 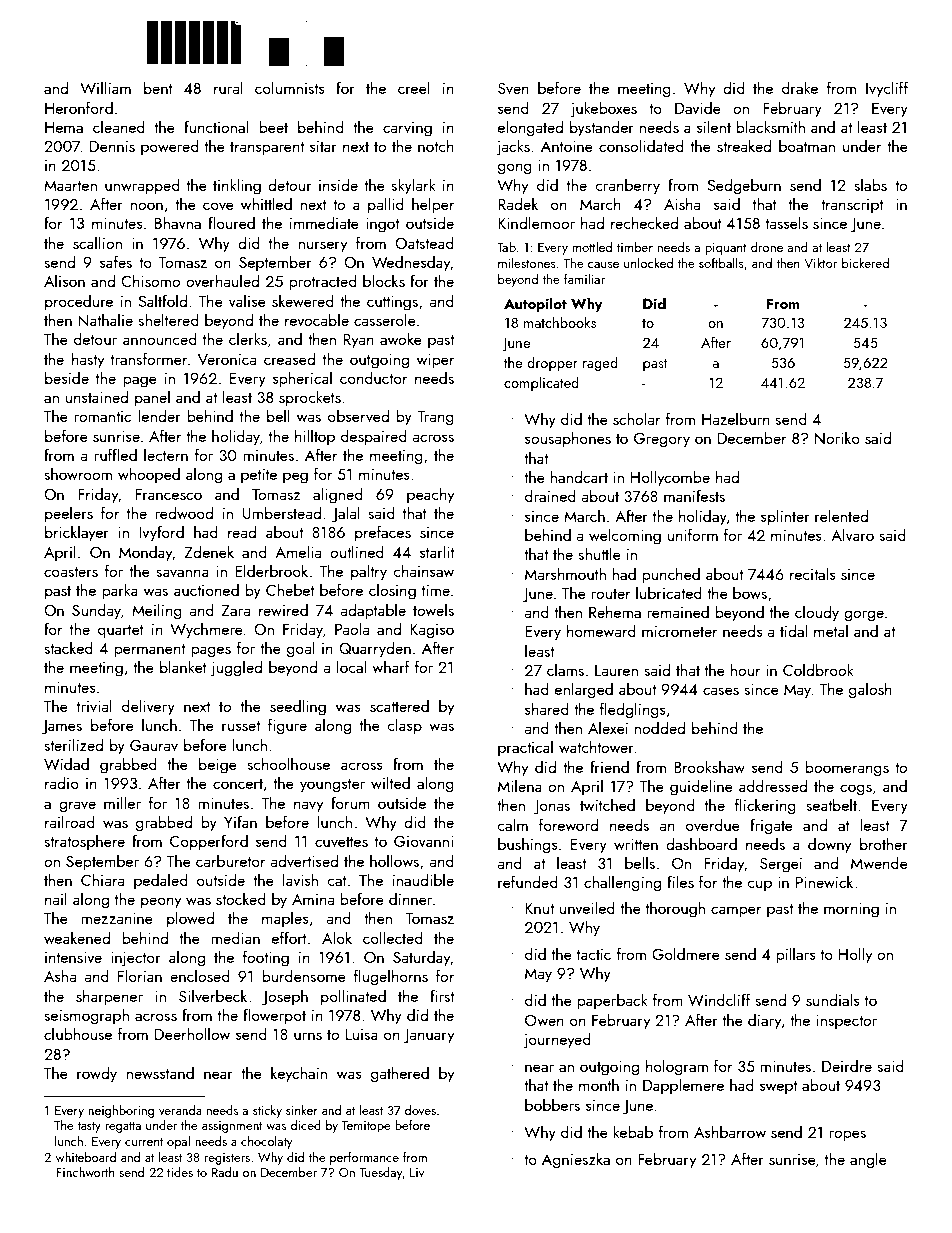 What do you see at coordinates (786, 222) in the document?
I see `tassels` at bounding box center [786, 222].
